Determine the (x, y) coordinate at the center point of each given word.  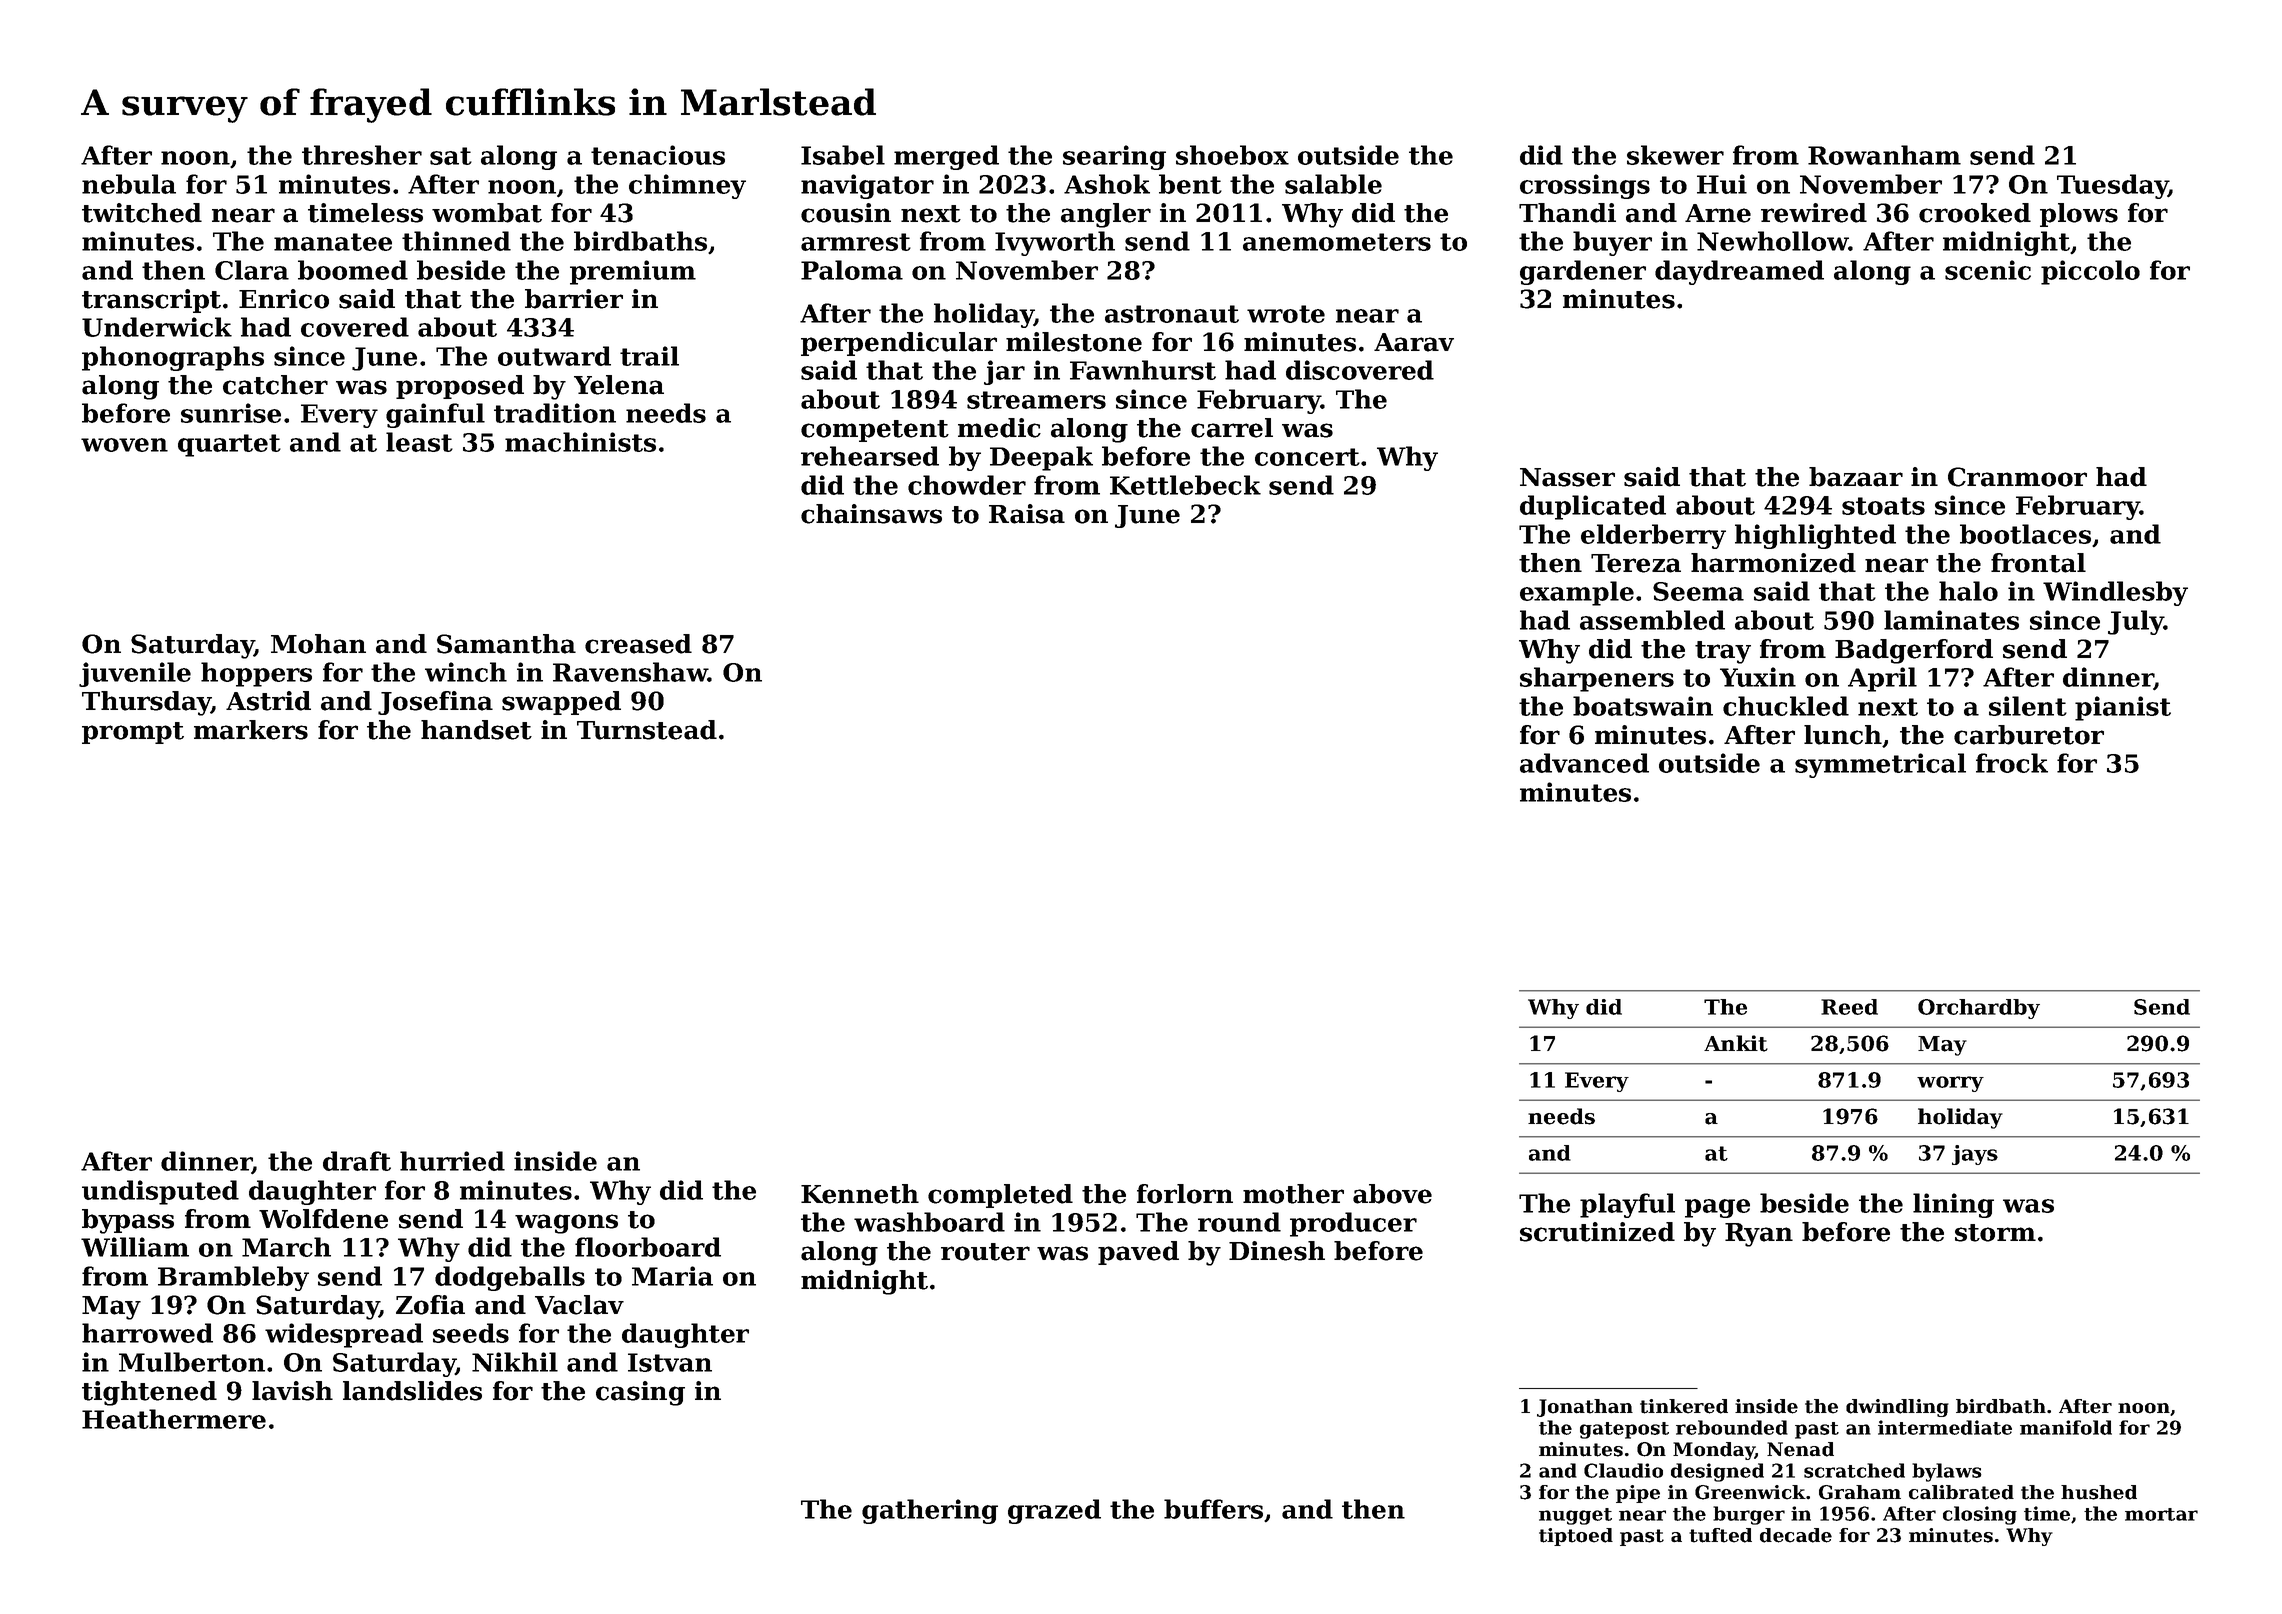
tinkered (1684, 1406)
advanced (1584, 763)
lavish (292, 1391)
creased (638, 644)
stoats (1883, 506)
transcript (151, 301)
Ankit (1736, 1043)
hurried (452, 1161)
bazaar (1856, 477)
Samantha (506, 644)
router (985, 1252)
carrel (1232, 428)
